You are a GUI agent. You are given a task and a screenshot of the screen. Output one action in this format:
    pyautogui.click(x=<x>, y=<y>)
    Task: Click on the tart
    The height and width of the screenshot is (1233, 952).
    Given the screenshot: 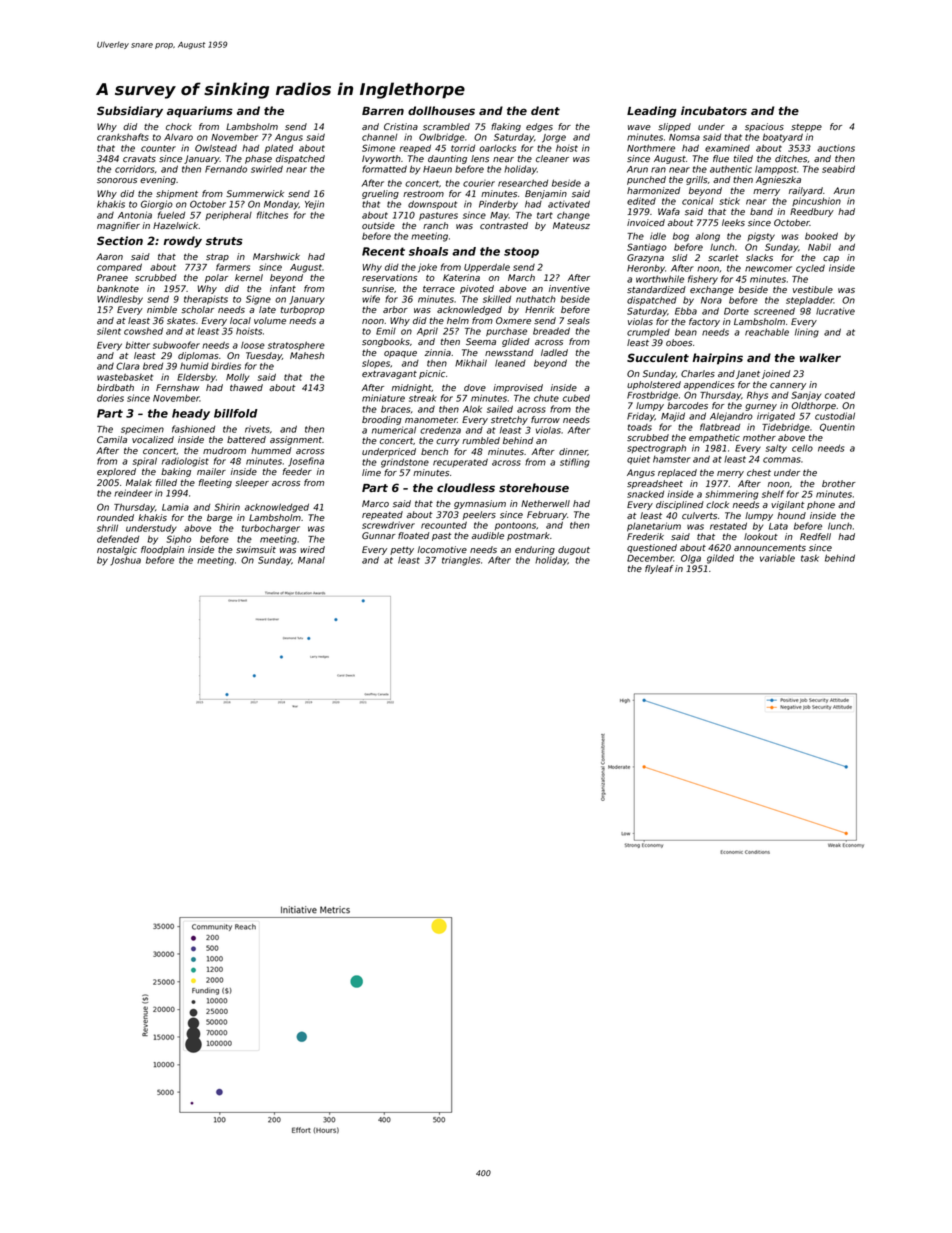 What is the action you would take?
    pyautogui.click(x=545, y=215)
